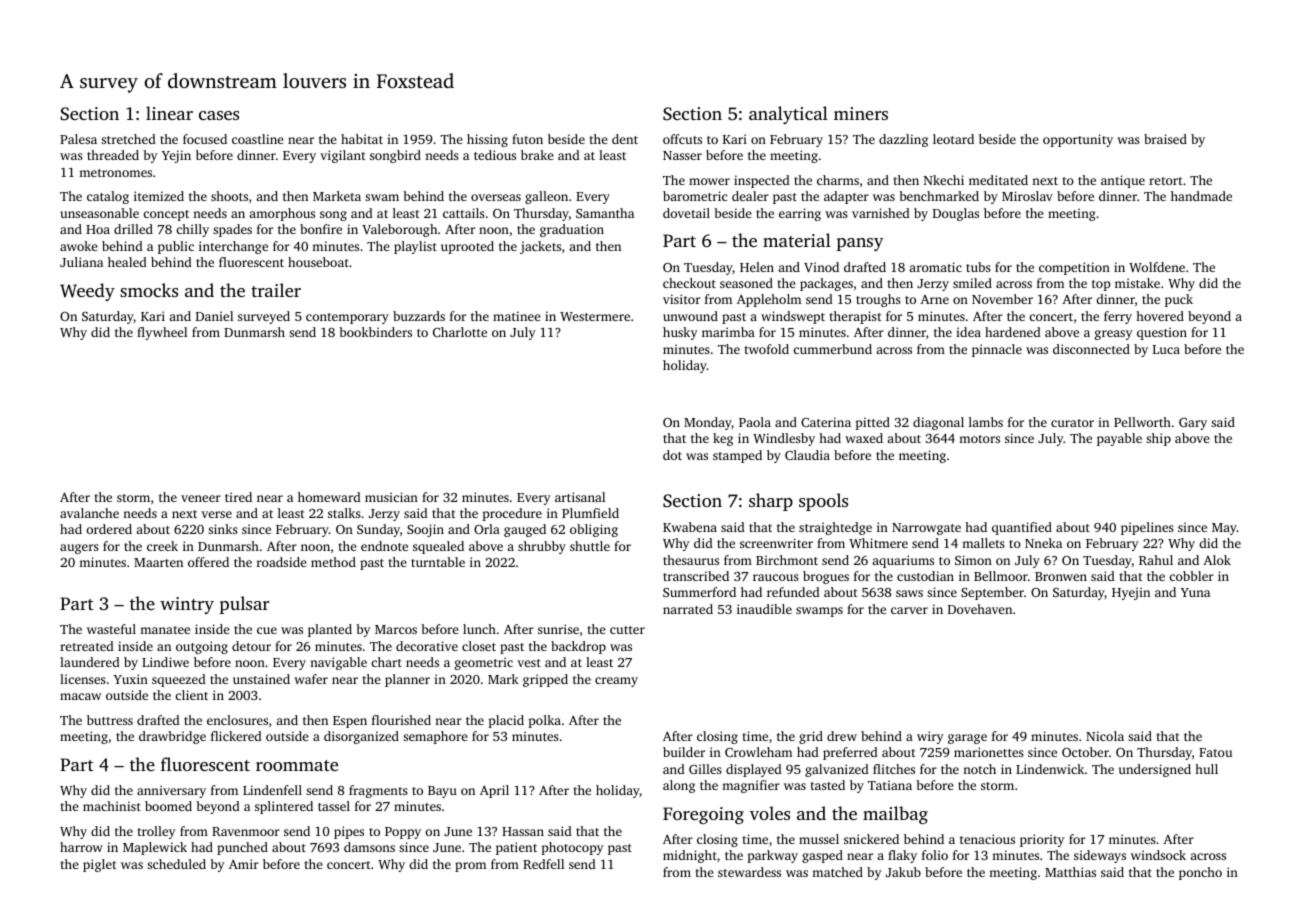 This screenshot has width=1308, height=924. Describe the element at coordinates (580, 497) in the screenshot. I see `artisanal` at that location.
